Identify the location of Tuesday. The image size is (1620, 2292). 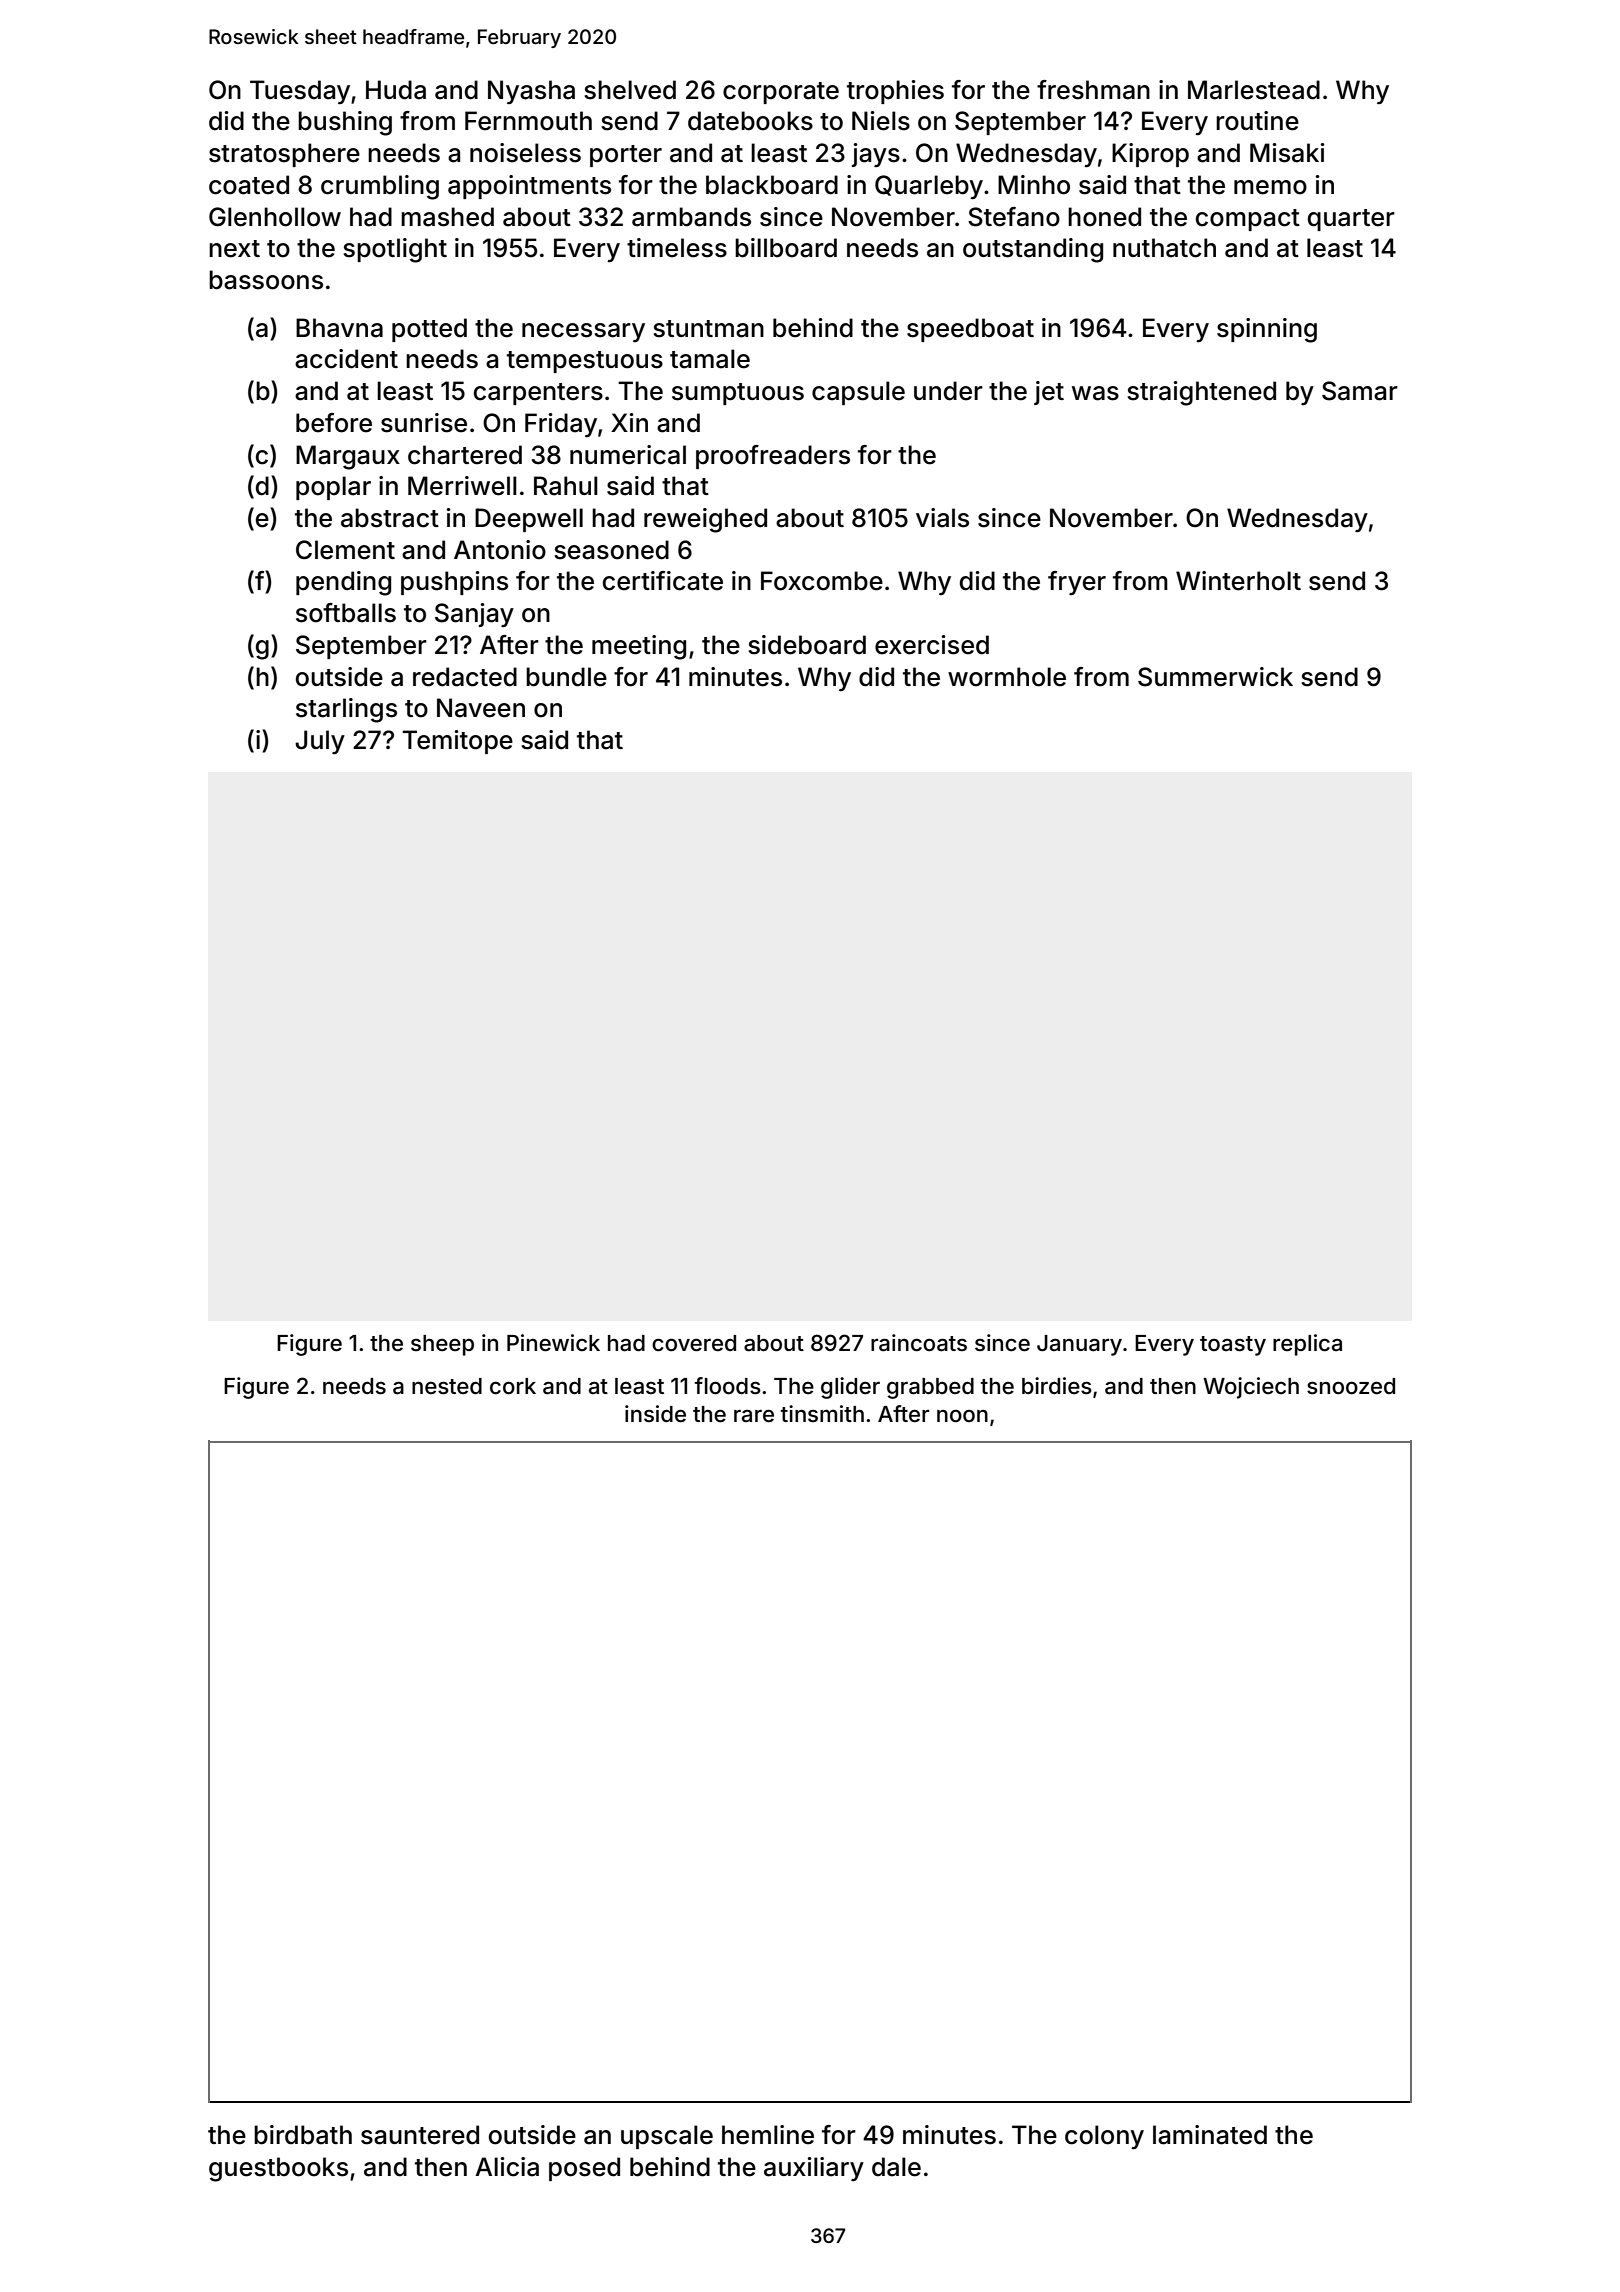
(300, 92).
